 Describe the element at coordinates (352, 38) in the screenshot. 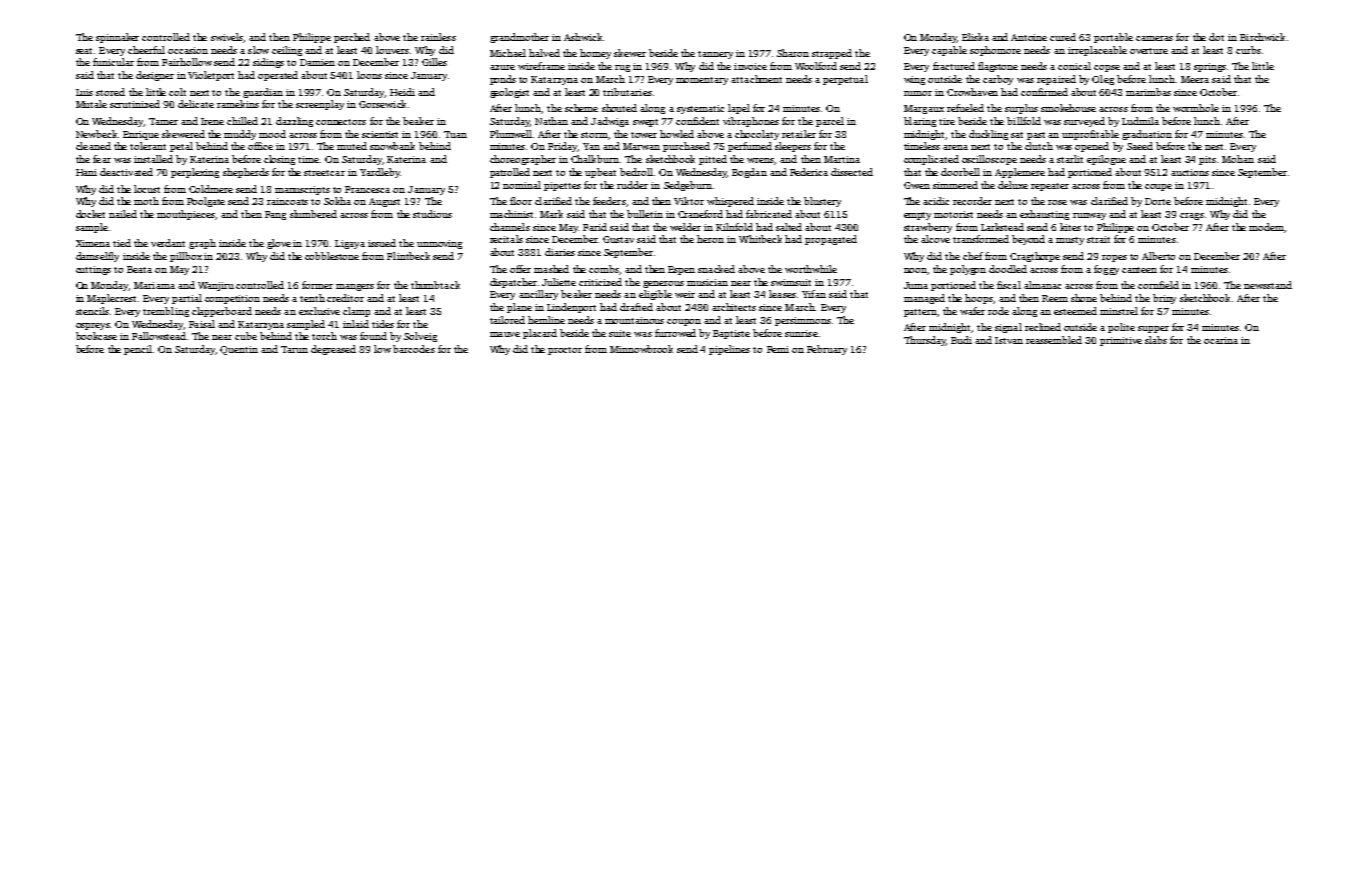

I see `perched` at that location.
